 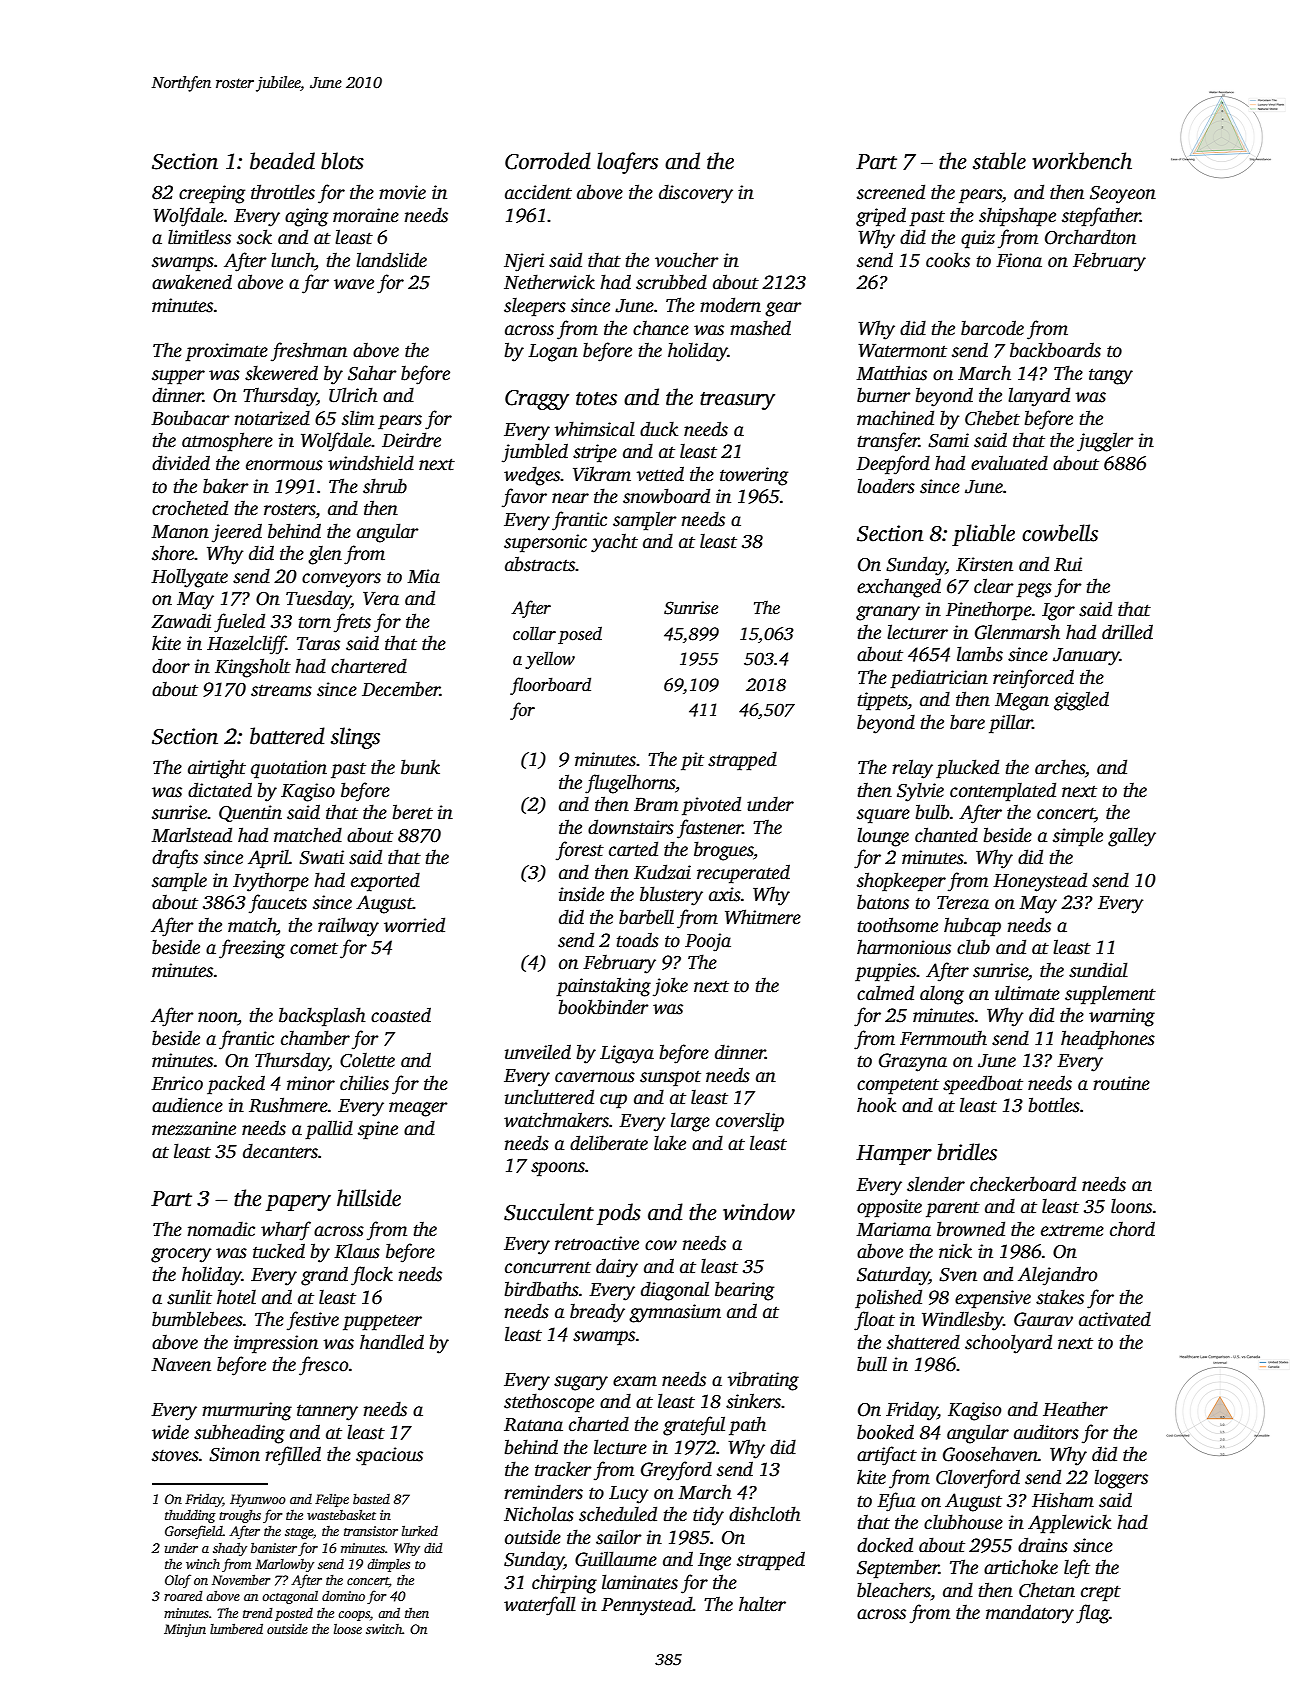 I want to click on competent, so click(x=898, y=1087).
